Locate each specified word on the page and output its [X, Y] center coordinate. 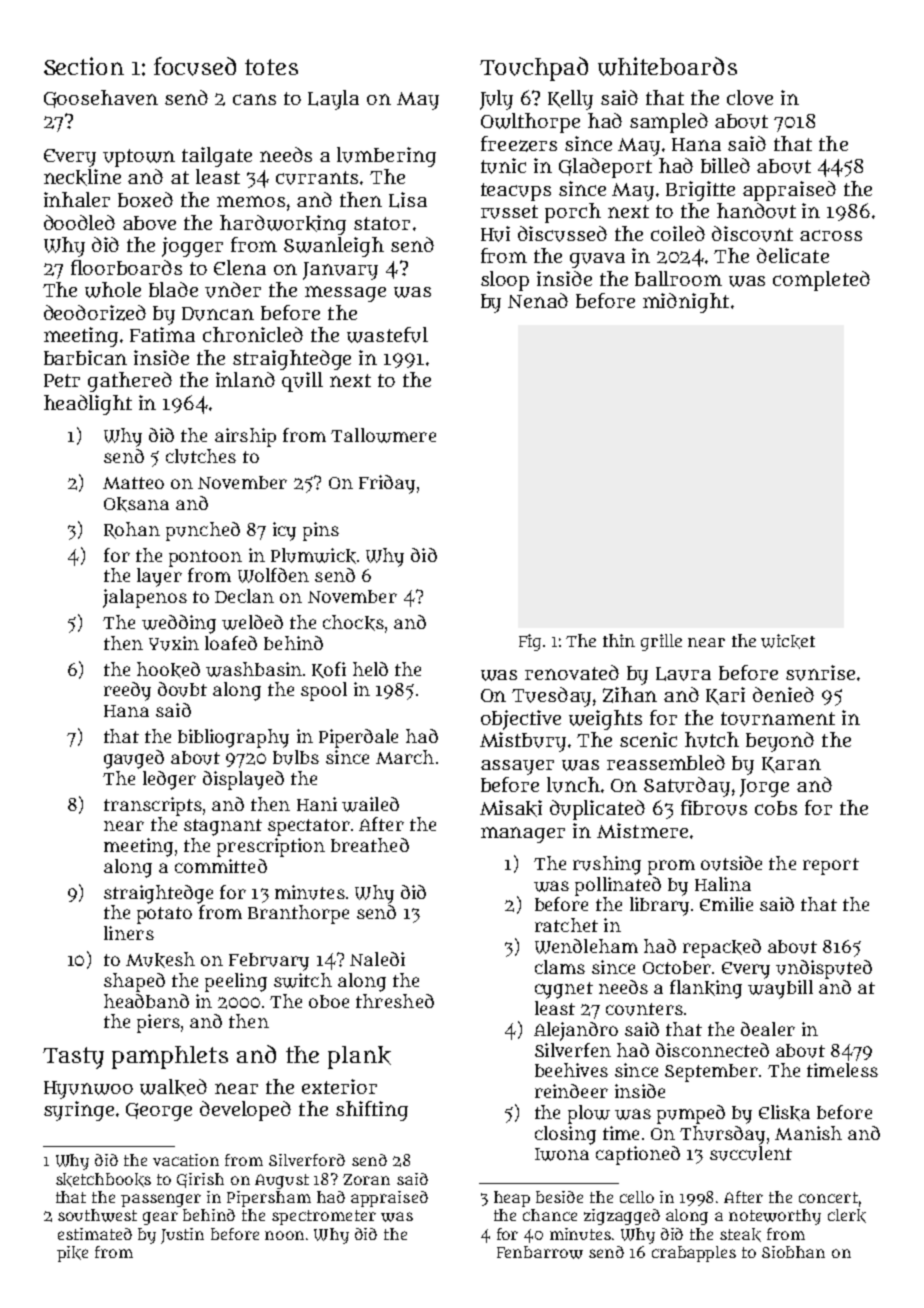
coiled [678, 233]
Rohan [132, 530]
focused [195, 66]
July [496, 100]
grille [661, 642]
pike [72, 1254]
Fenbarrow [540, 1252]
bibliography [233, 738]
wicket [788, 641]
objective [521, 720]
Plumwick [313, 556]
